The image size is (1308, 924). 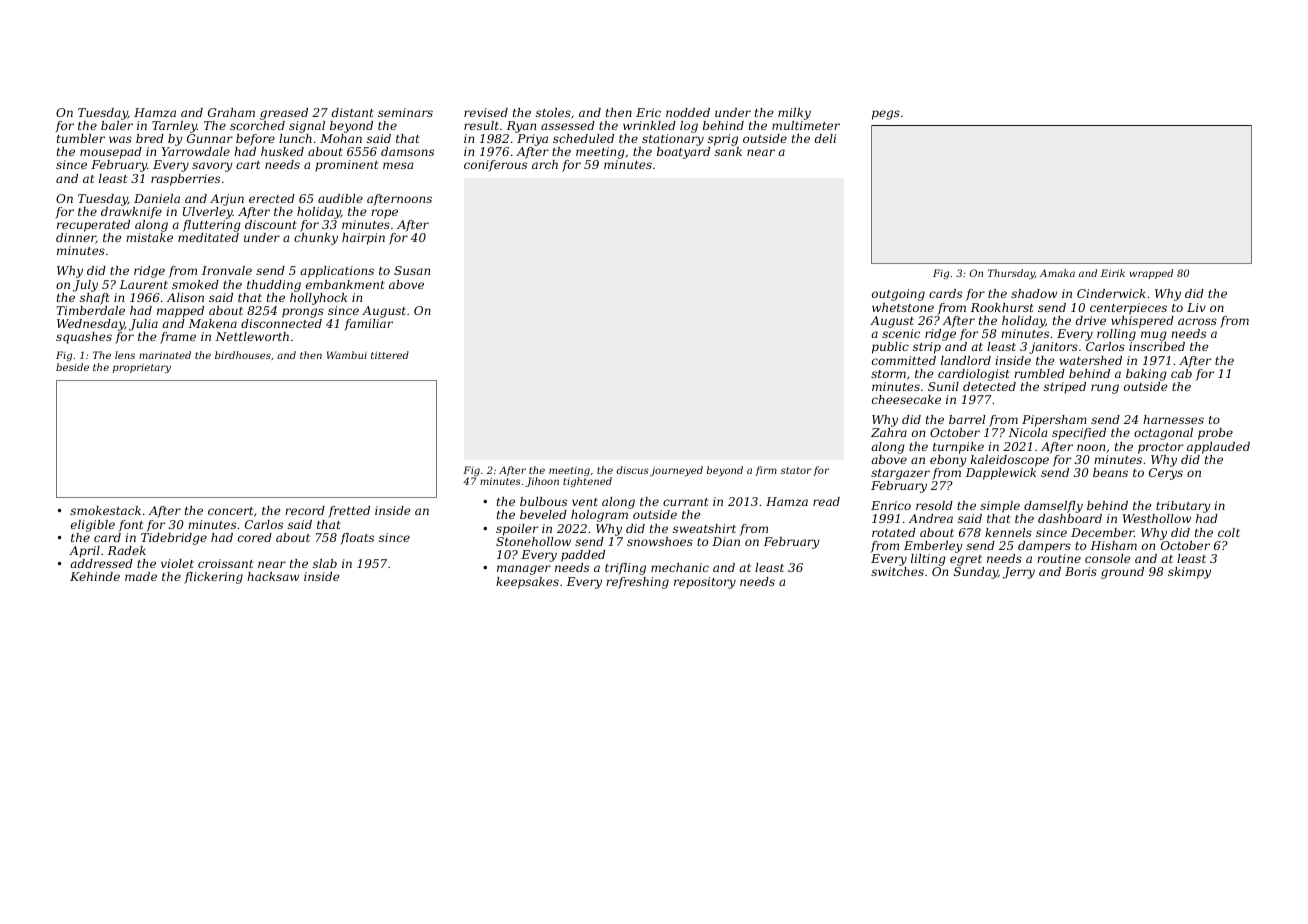 What do you see at coordinates (90, 325) in the screenshot?
I see `Wednesday` at bounding box center [90, 325].
